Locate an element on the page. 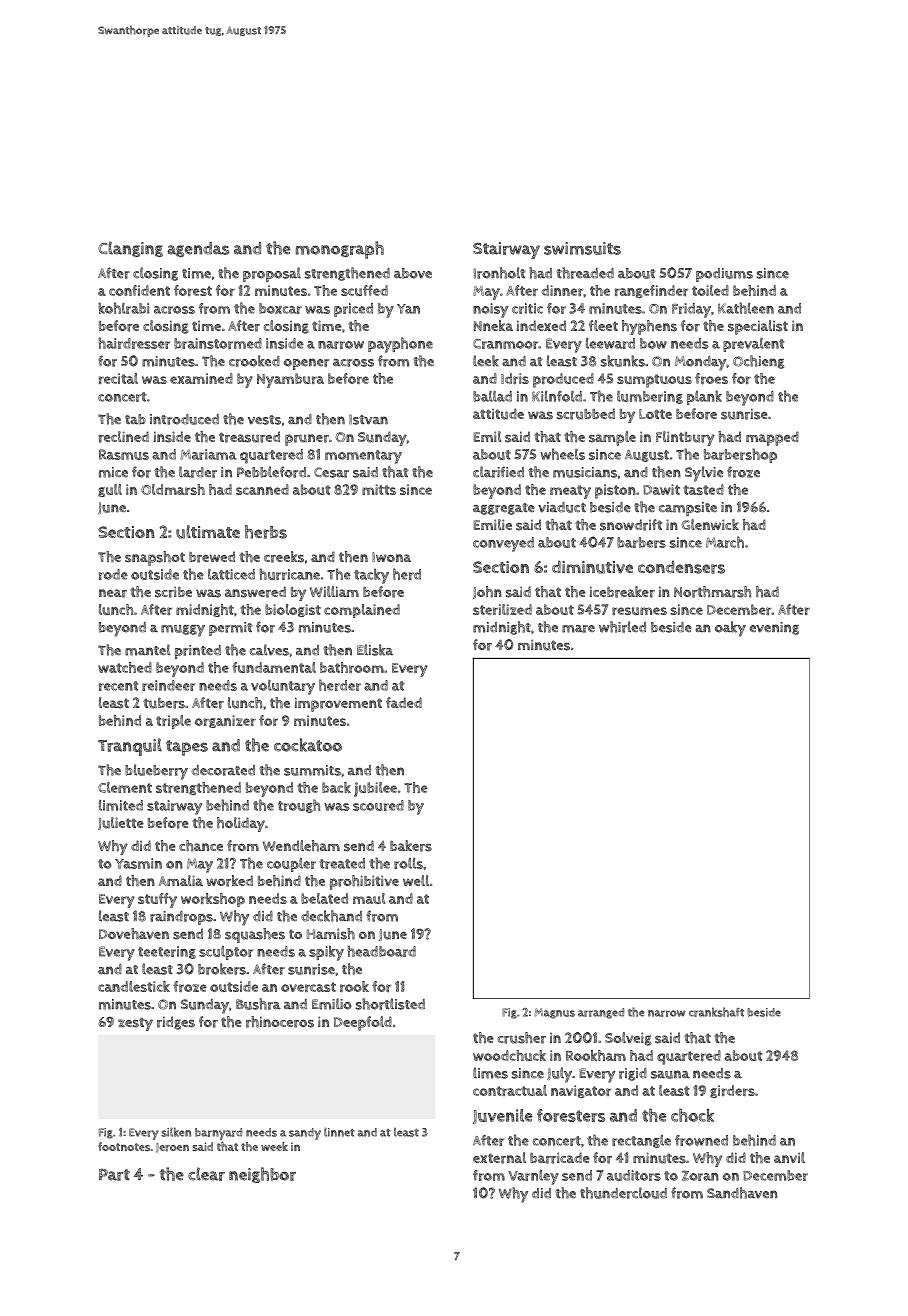 The image size is (908, 1316). external is located at coordinates (499, 1158).
